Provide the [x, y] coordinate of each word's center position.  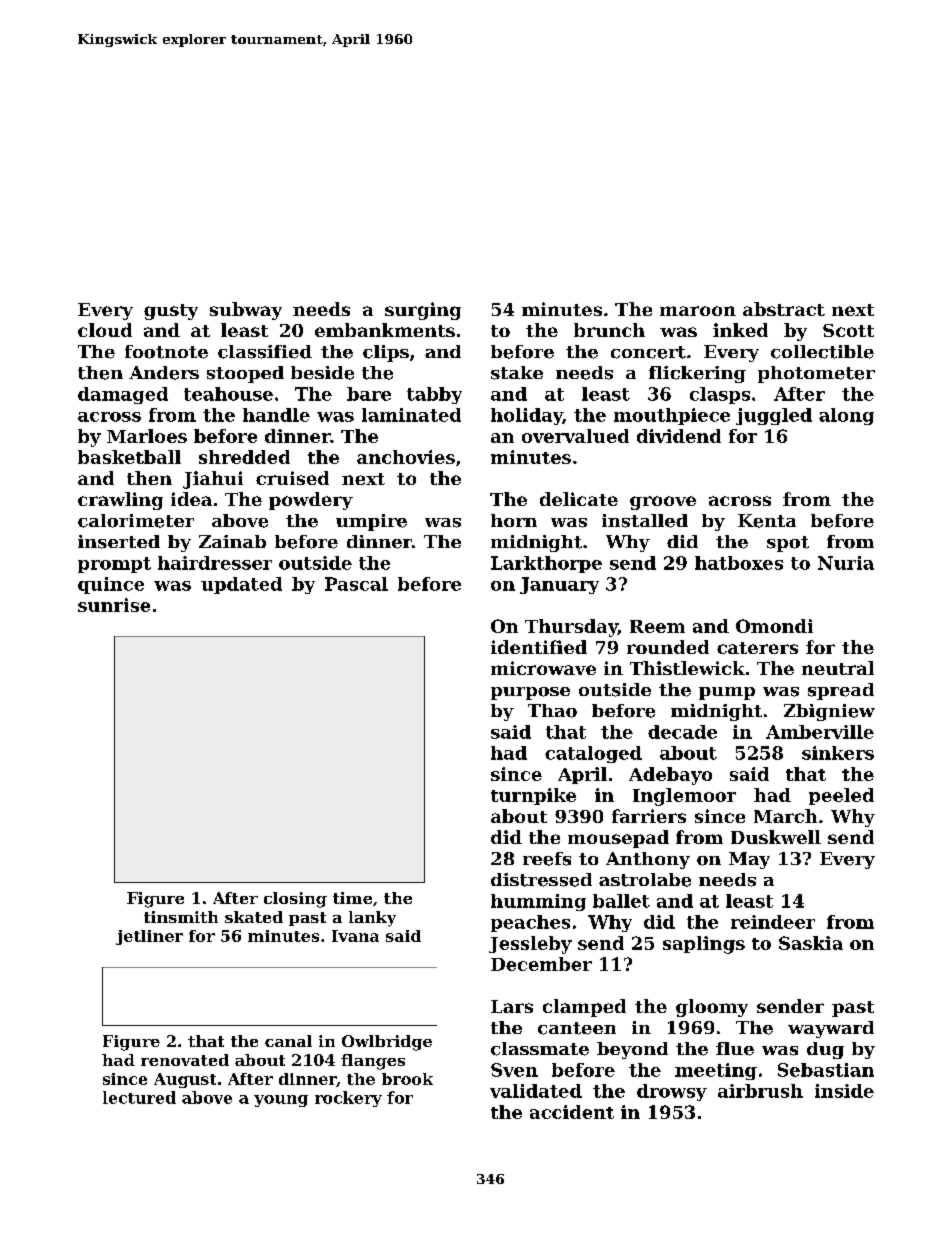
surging [423, 311]
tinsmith [181, 917]
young [281, 1101]
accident [572, 1112]
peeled [841, 796]
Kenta [767, 521]
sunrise [114, 605]
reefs [547, 859]
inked [740, 330]
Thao [552, 711]
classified [265, 352]
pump [727, 693]
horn [514, 520]
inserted [119, 542]
